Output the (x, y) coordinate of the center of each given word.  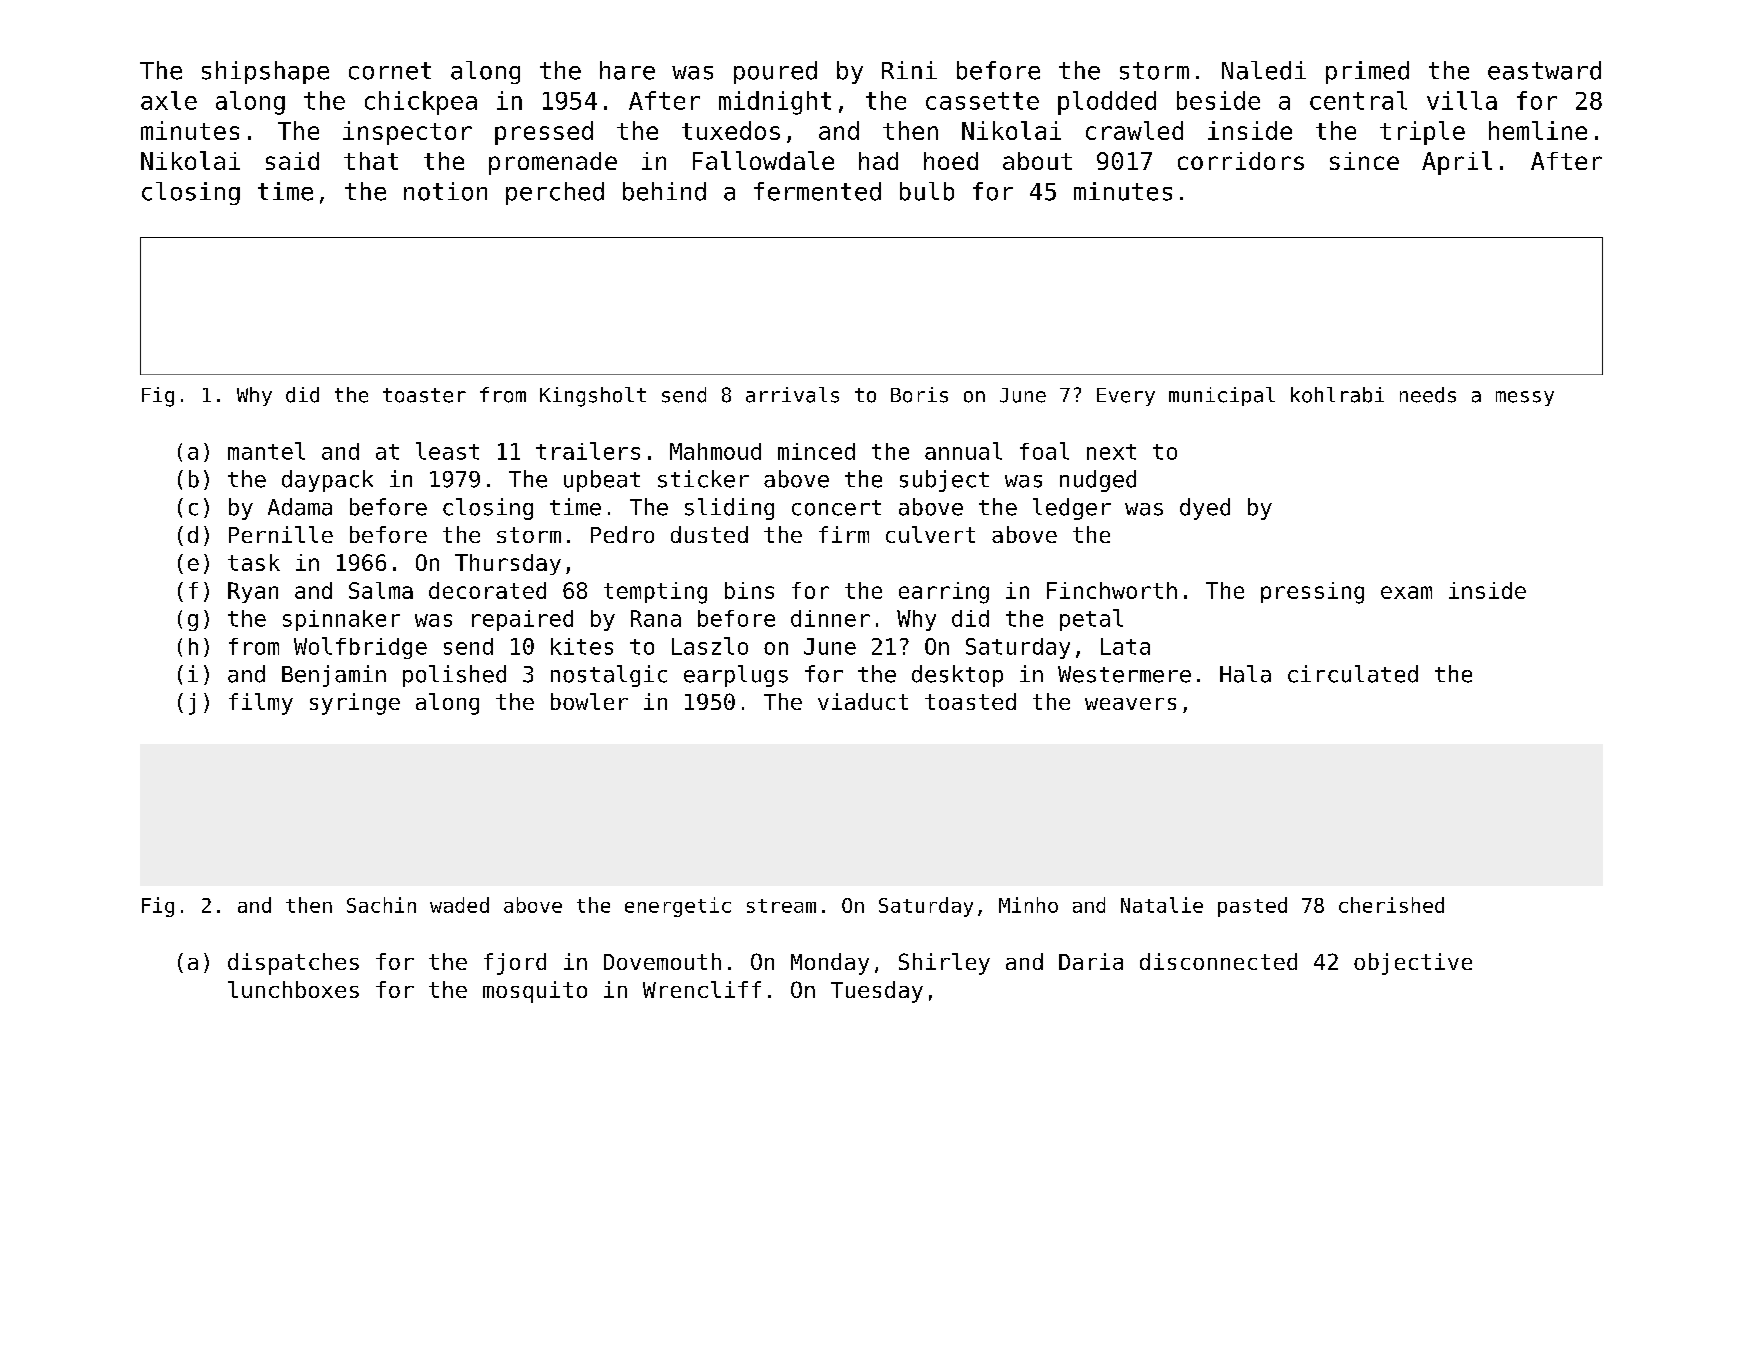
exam (1406, 592)
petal (1091, 620)
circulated (1353, 674)
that (371, 161)
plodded (1107, 103)
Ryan (253, 592)
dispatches (293, 964)
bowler (589, 701)
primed (1367, 72)
